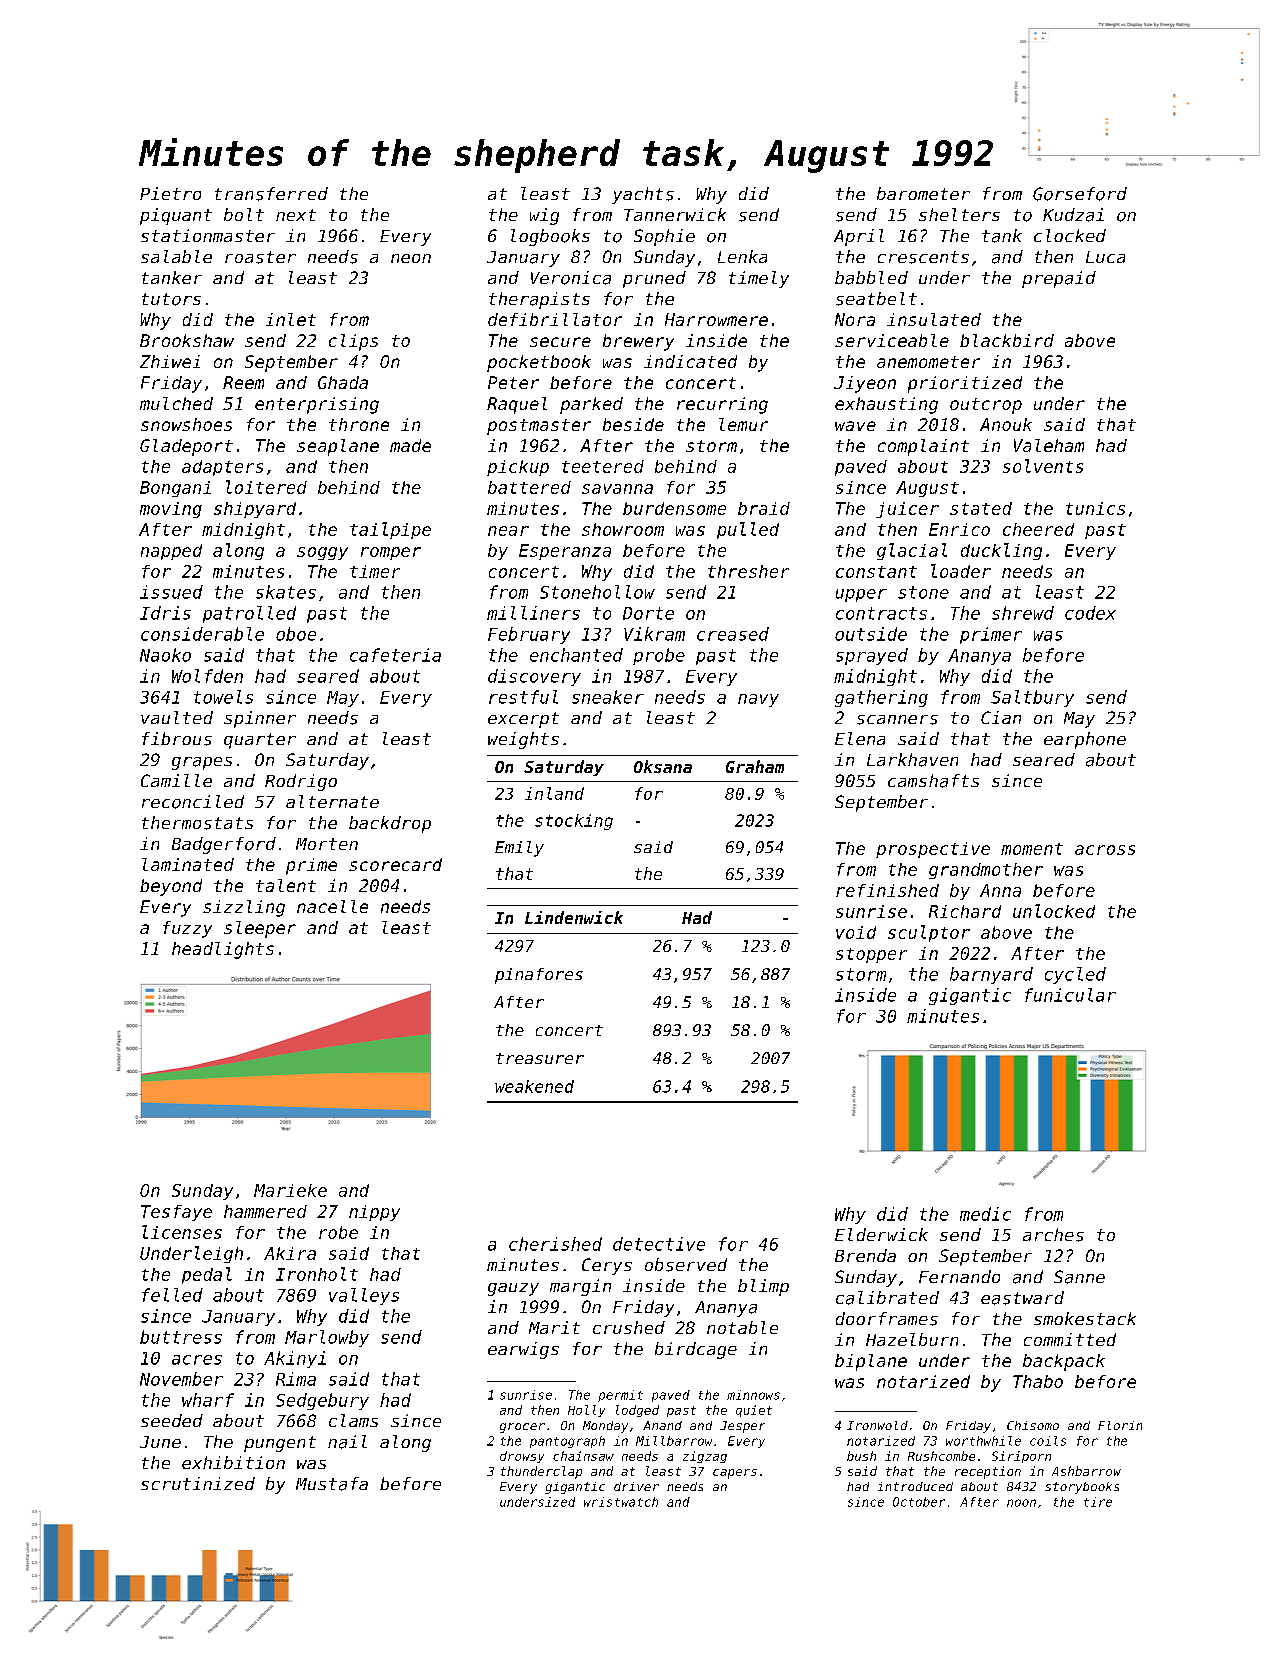 The image size is (1285, 1663). What do you see at coordinates (1090, 613) in the screenshot?
I see `codex` at bounding box center [1090, 613].
